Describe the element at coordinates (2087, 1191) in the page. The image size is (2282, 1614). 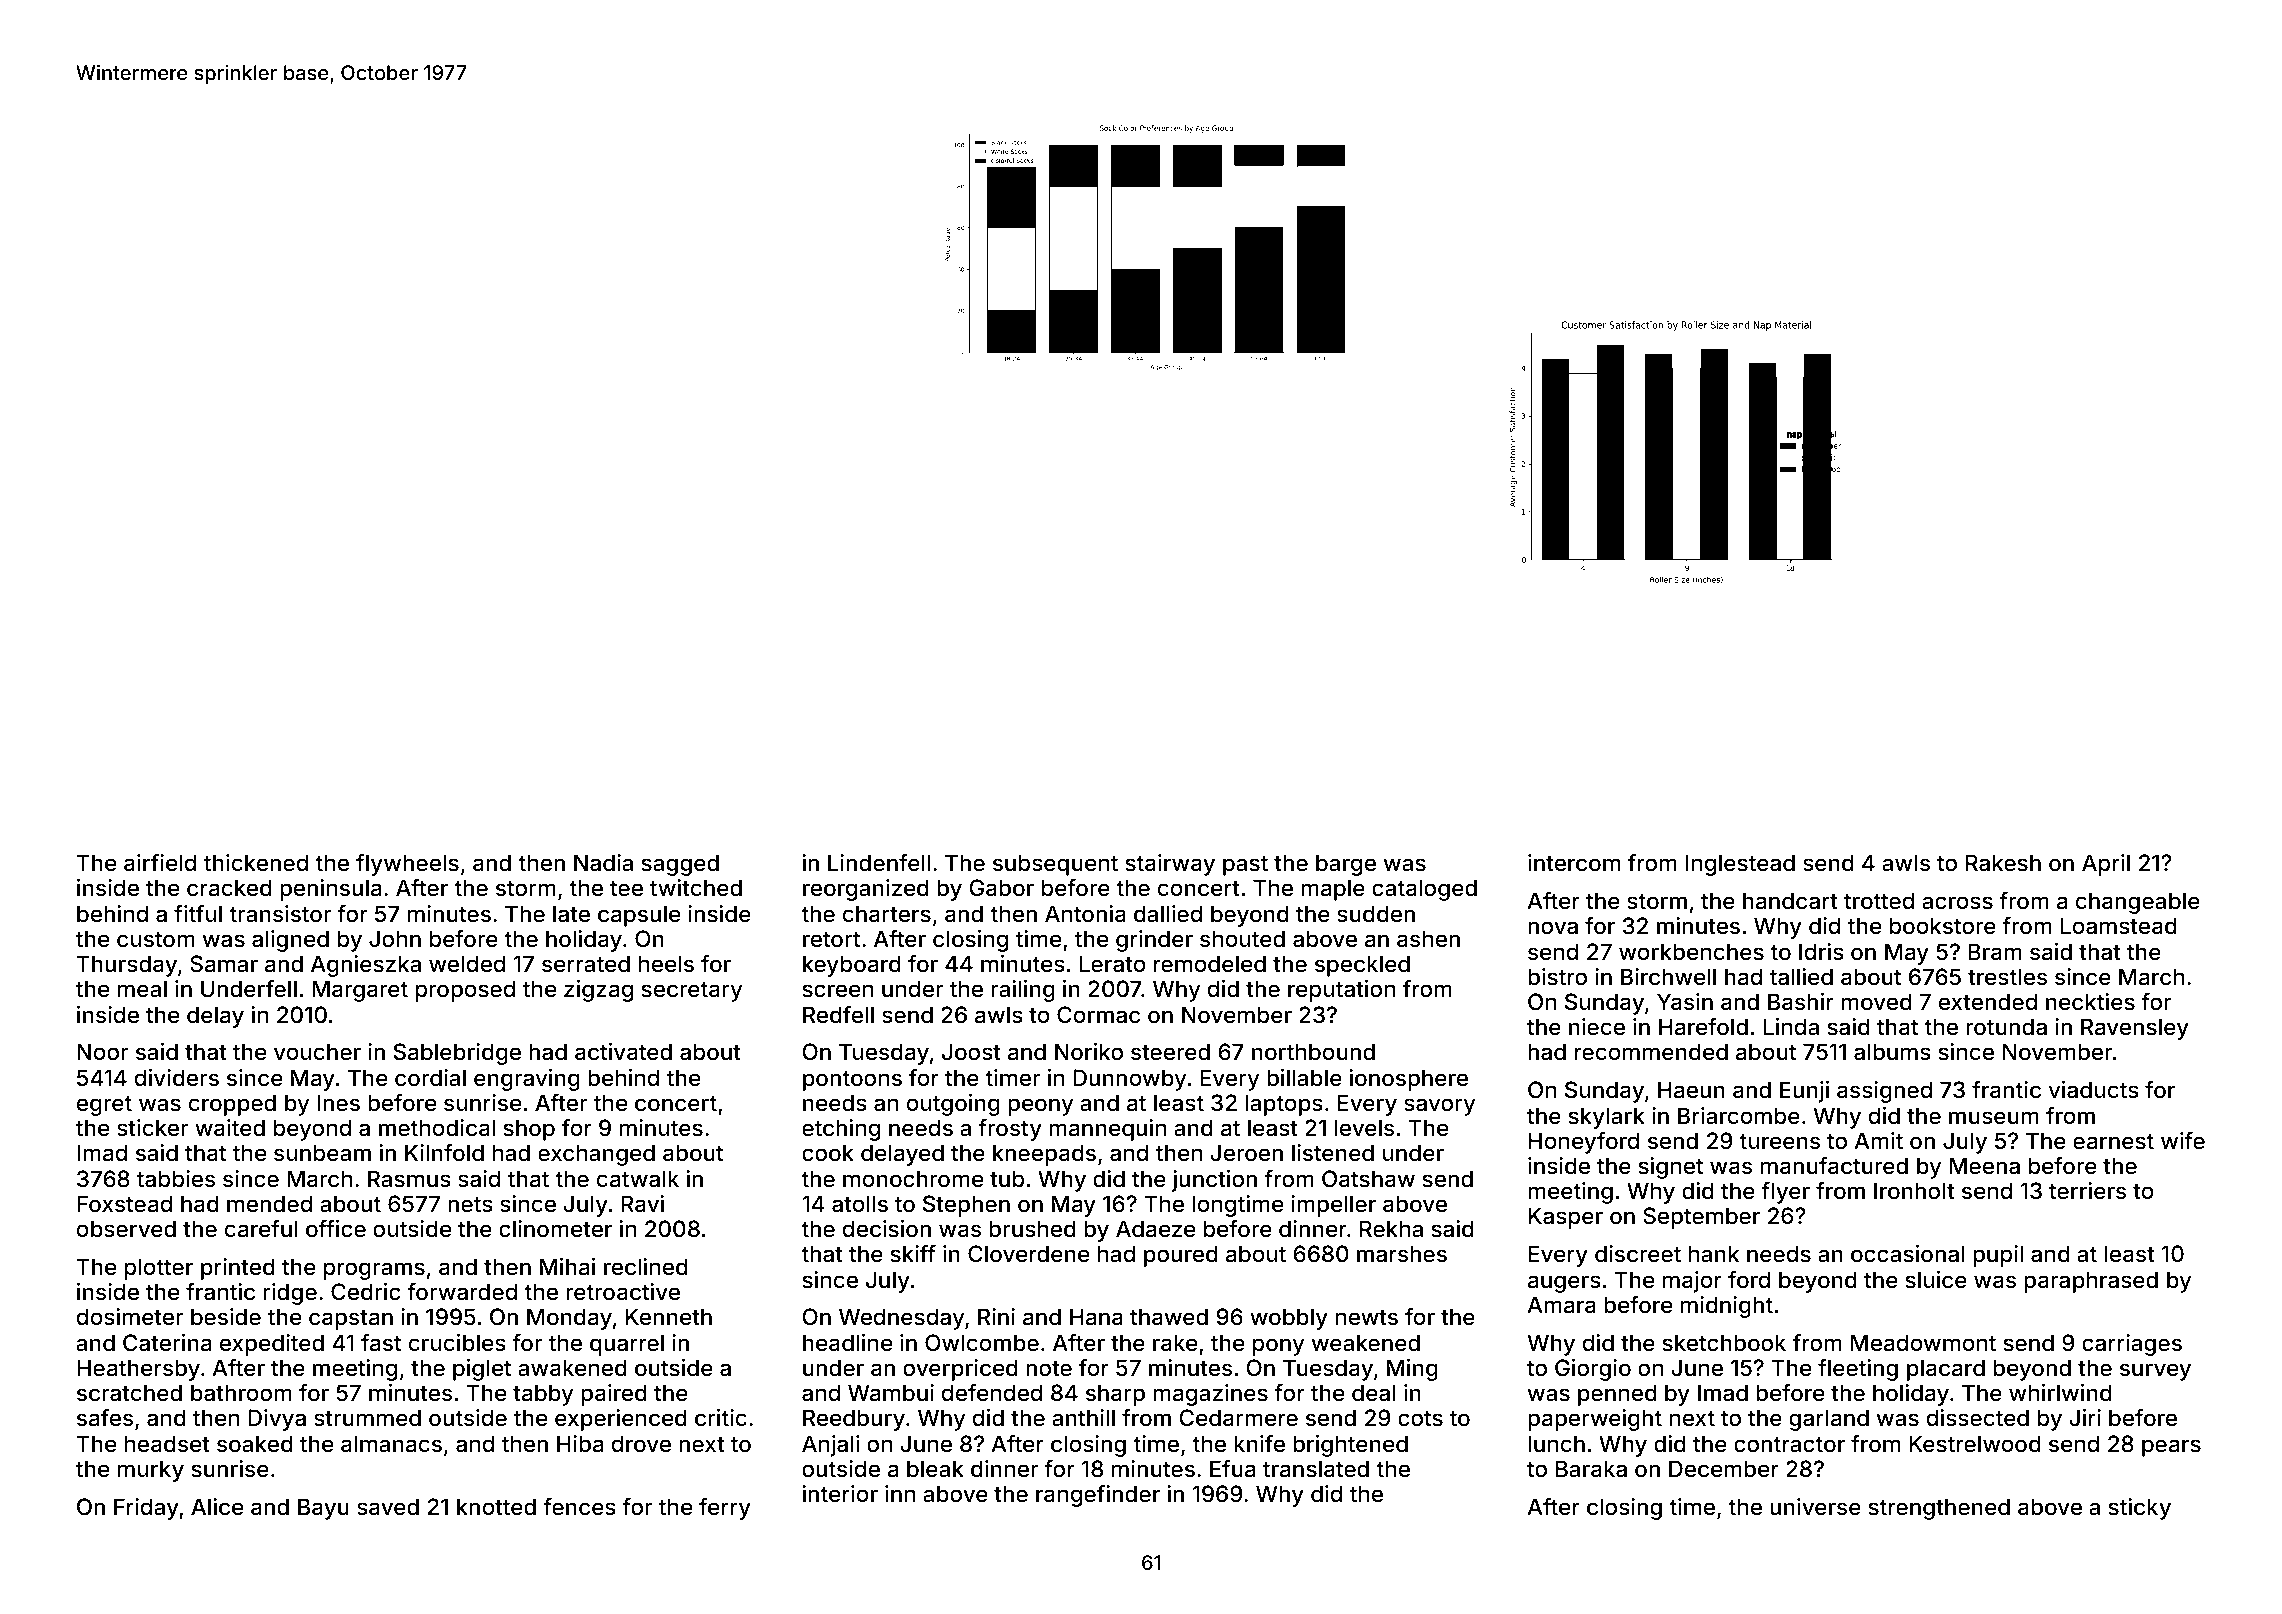
I see `terriers` at that location.
